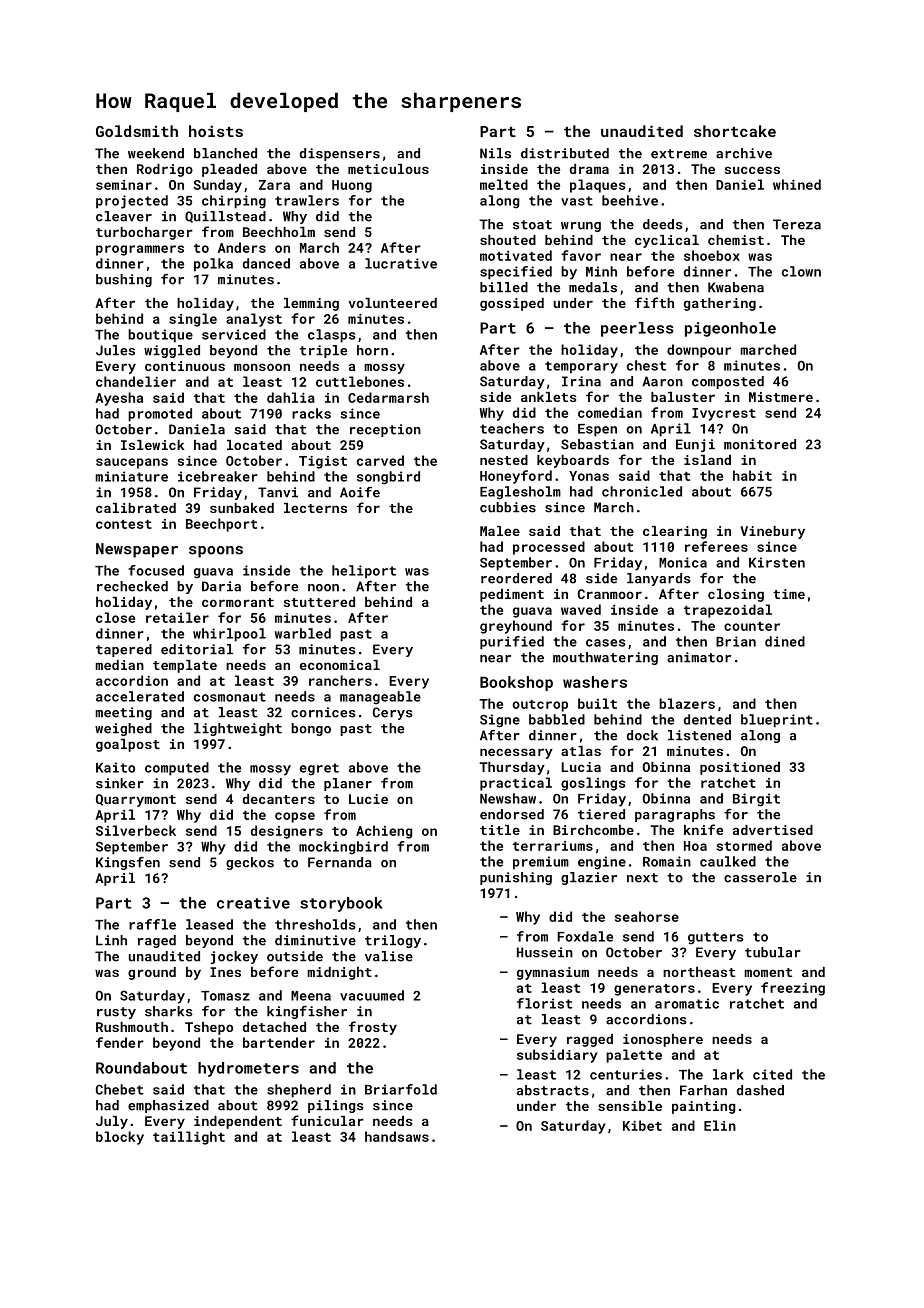 This document has height=1308, width=924. Describe the element at coordinates (303, 633) in the document. I see `warbled` at that location.
